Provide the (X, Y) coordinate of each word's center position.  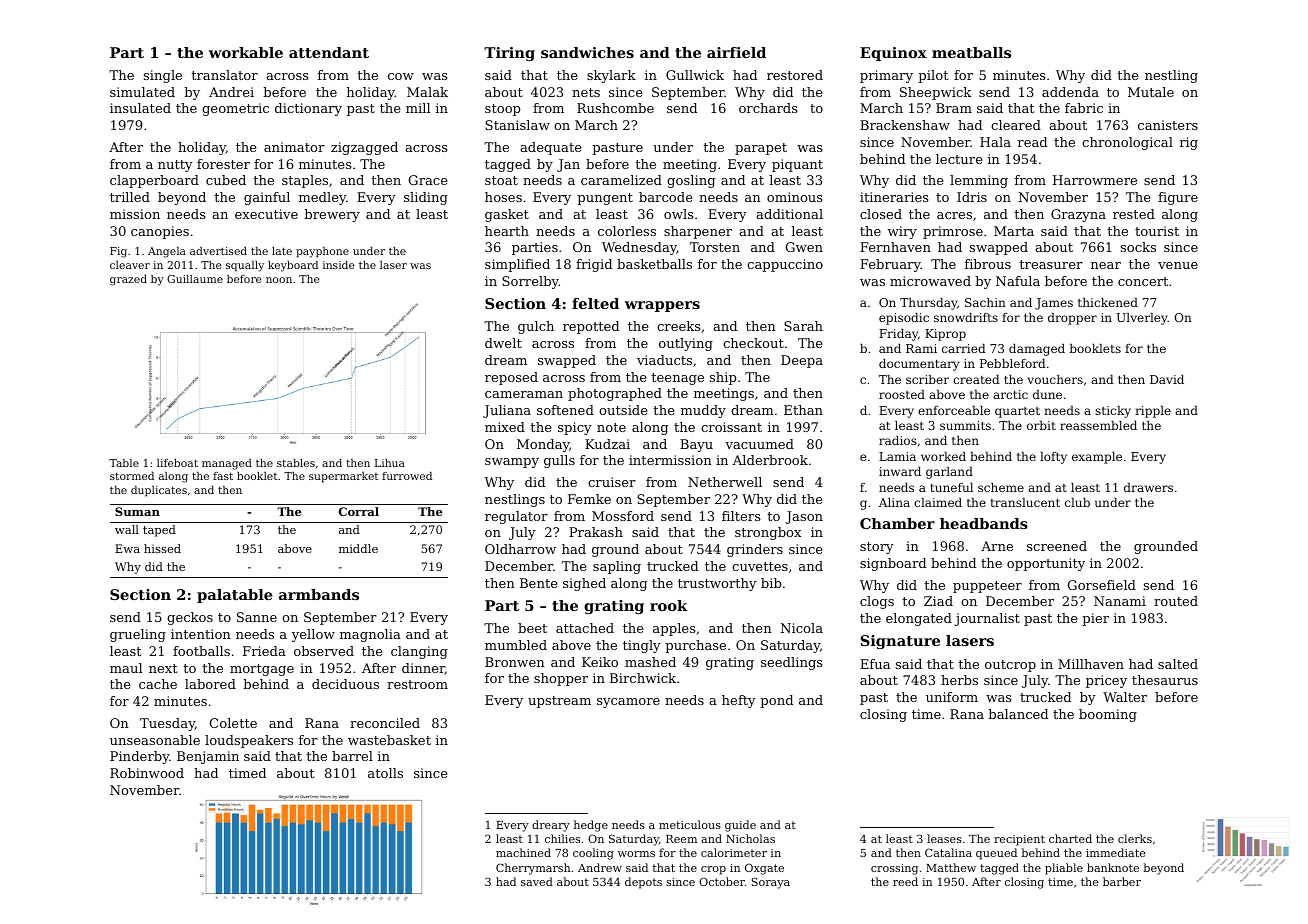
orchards (768, 108)
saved (537, 881)
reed (905, 881)
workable (246, 52)
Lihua (390, 463)
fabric (1084, 108)
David (1167, 379)
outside (623, 410)
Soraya (771, 883)
